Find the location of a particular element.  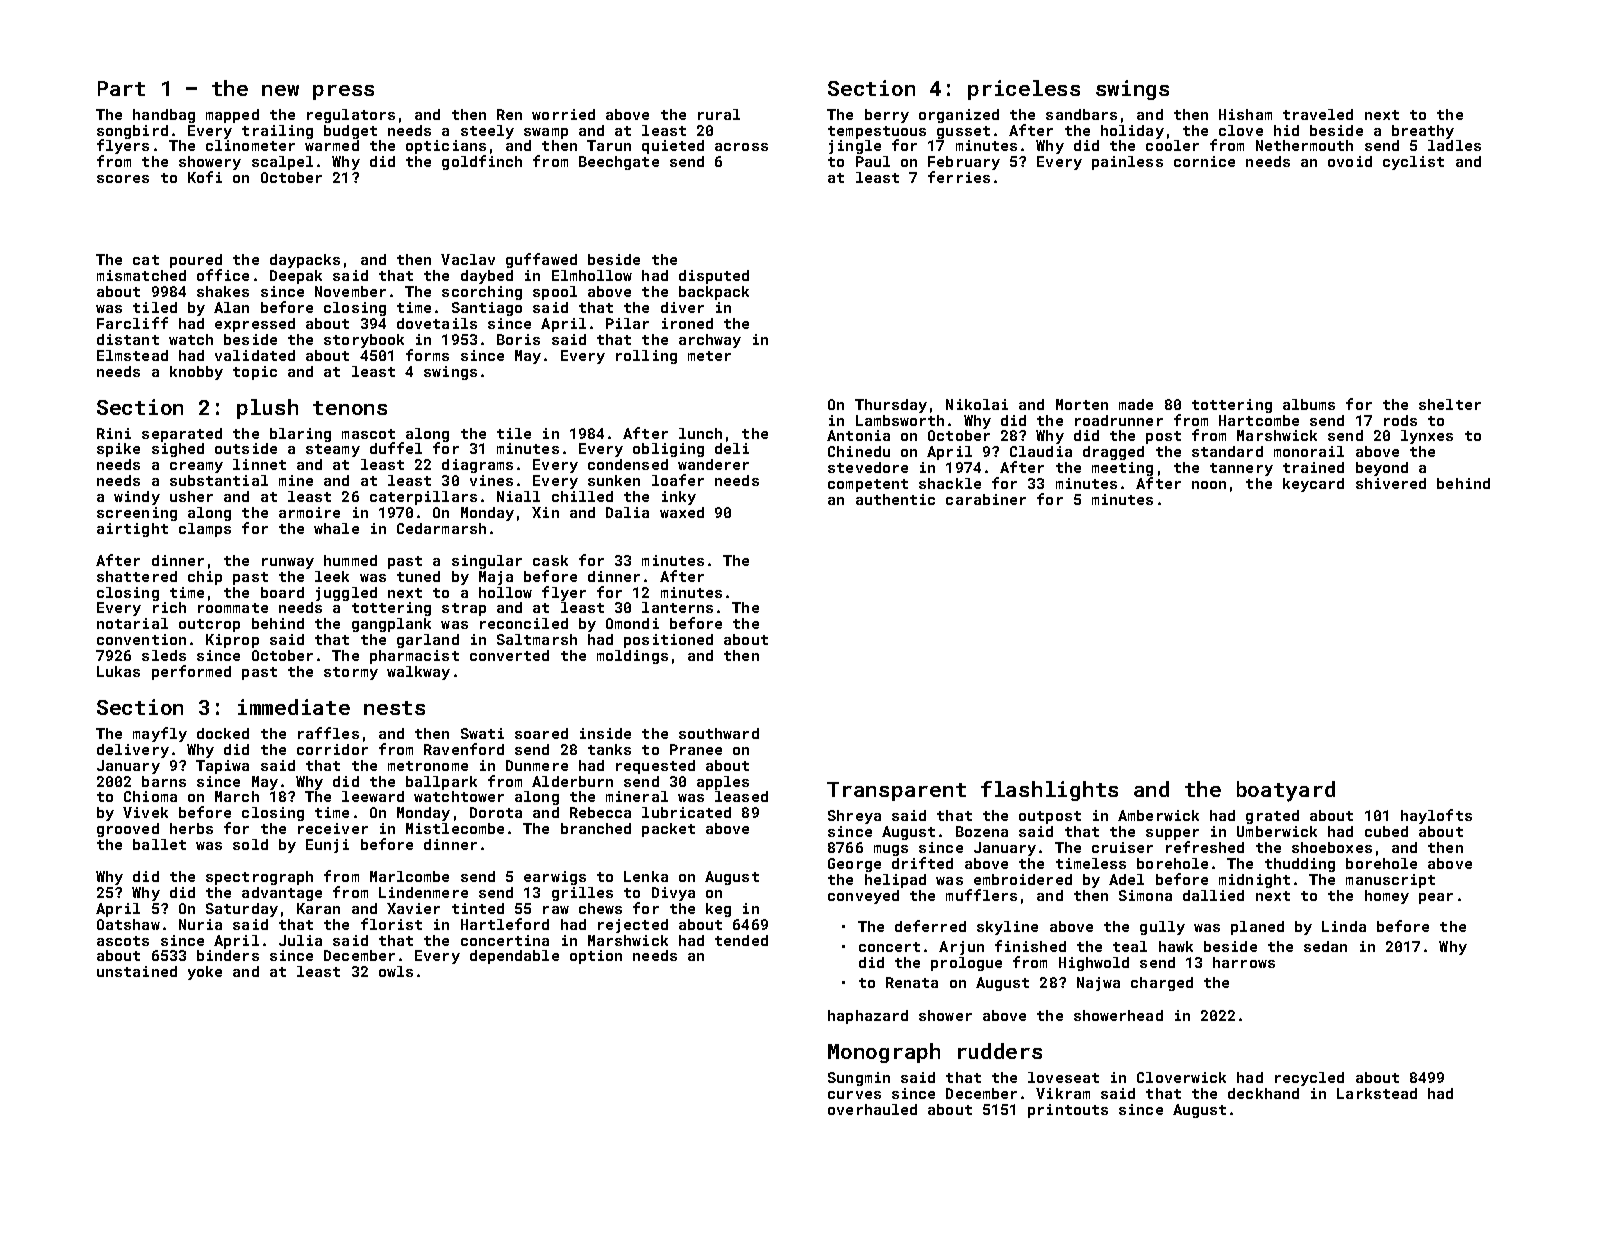

disputed is located at coordinates (714, 277).
